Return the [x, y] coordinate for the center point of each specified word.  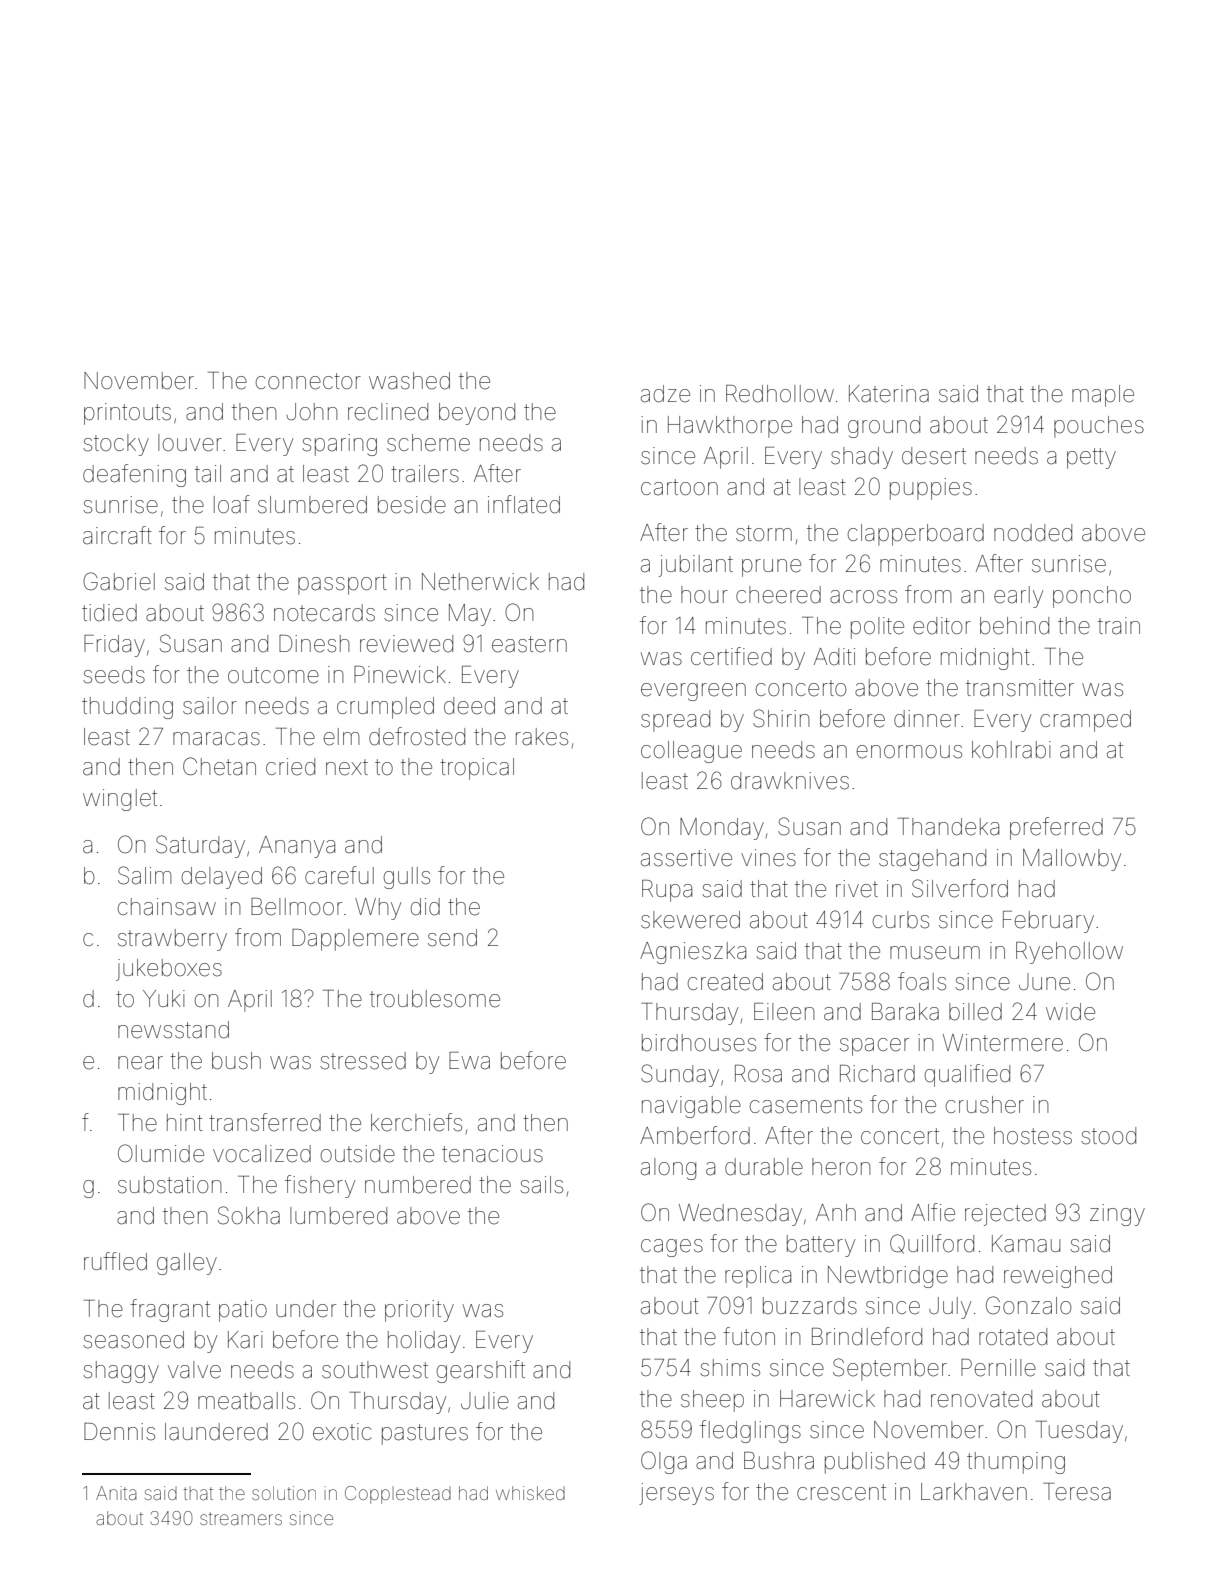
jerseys [676, 1494]
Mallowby [1072, 860]
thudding [127, 708]
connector [308, 381]
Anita [116, 1493]
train [1119, 626]
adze [665, 394]
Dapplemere [355, 940]
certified [731, 656]
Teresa [1077, 1492]
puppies [931, 489]
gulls [407, 878]
